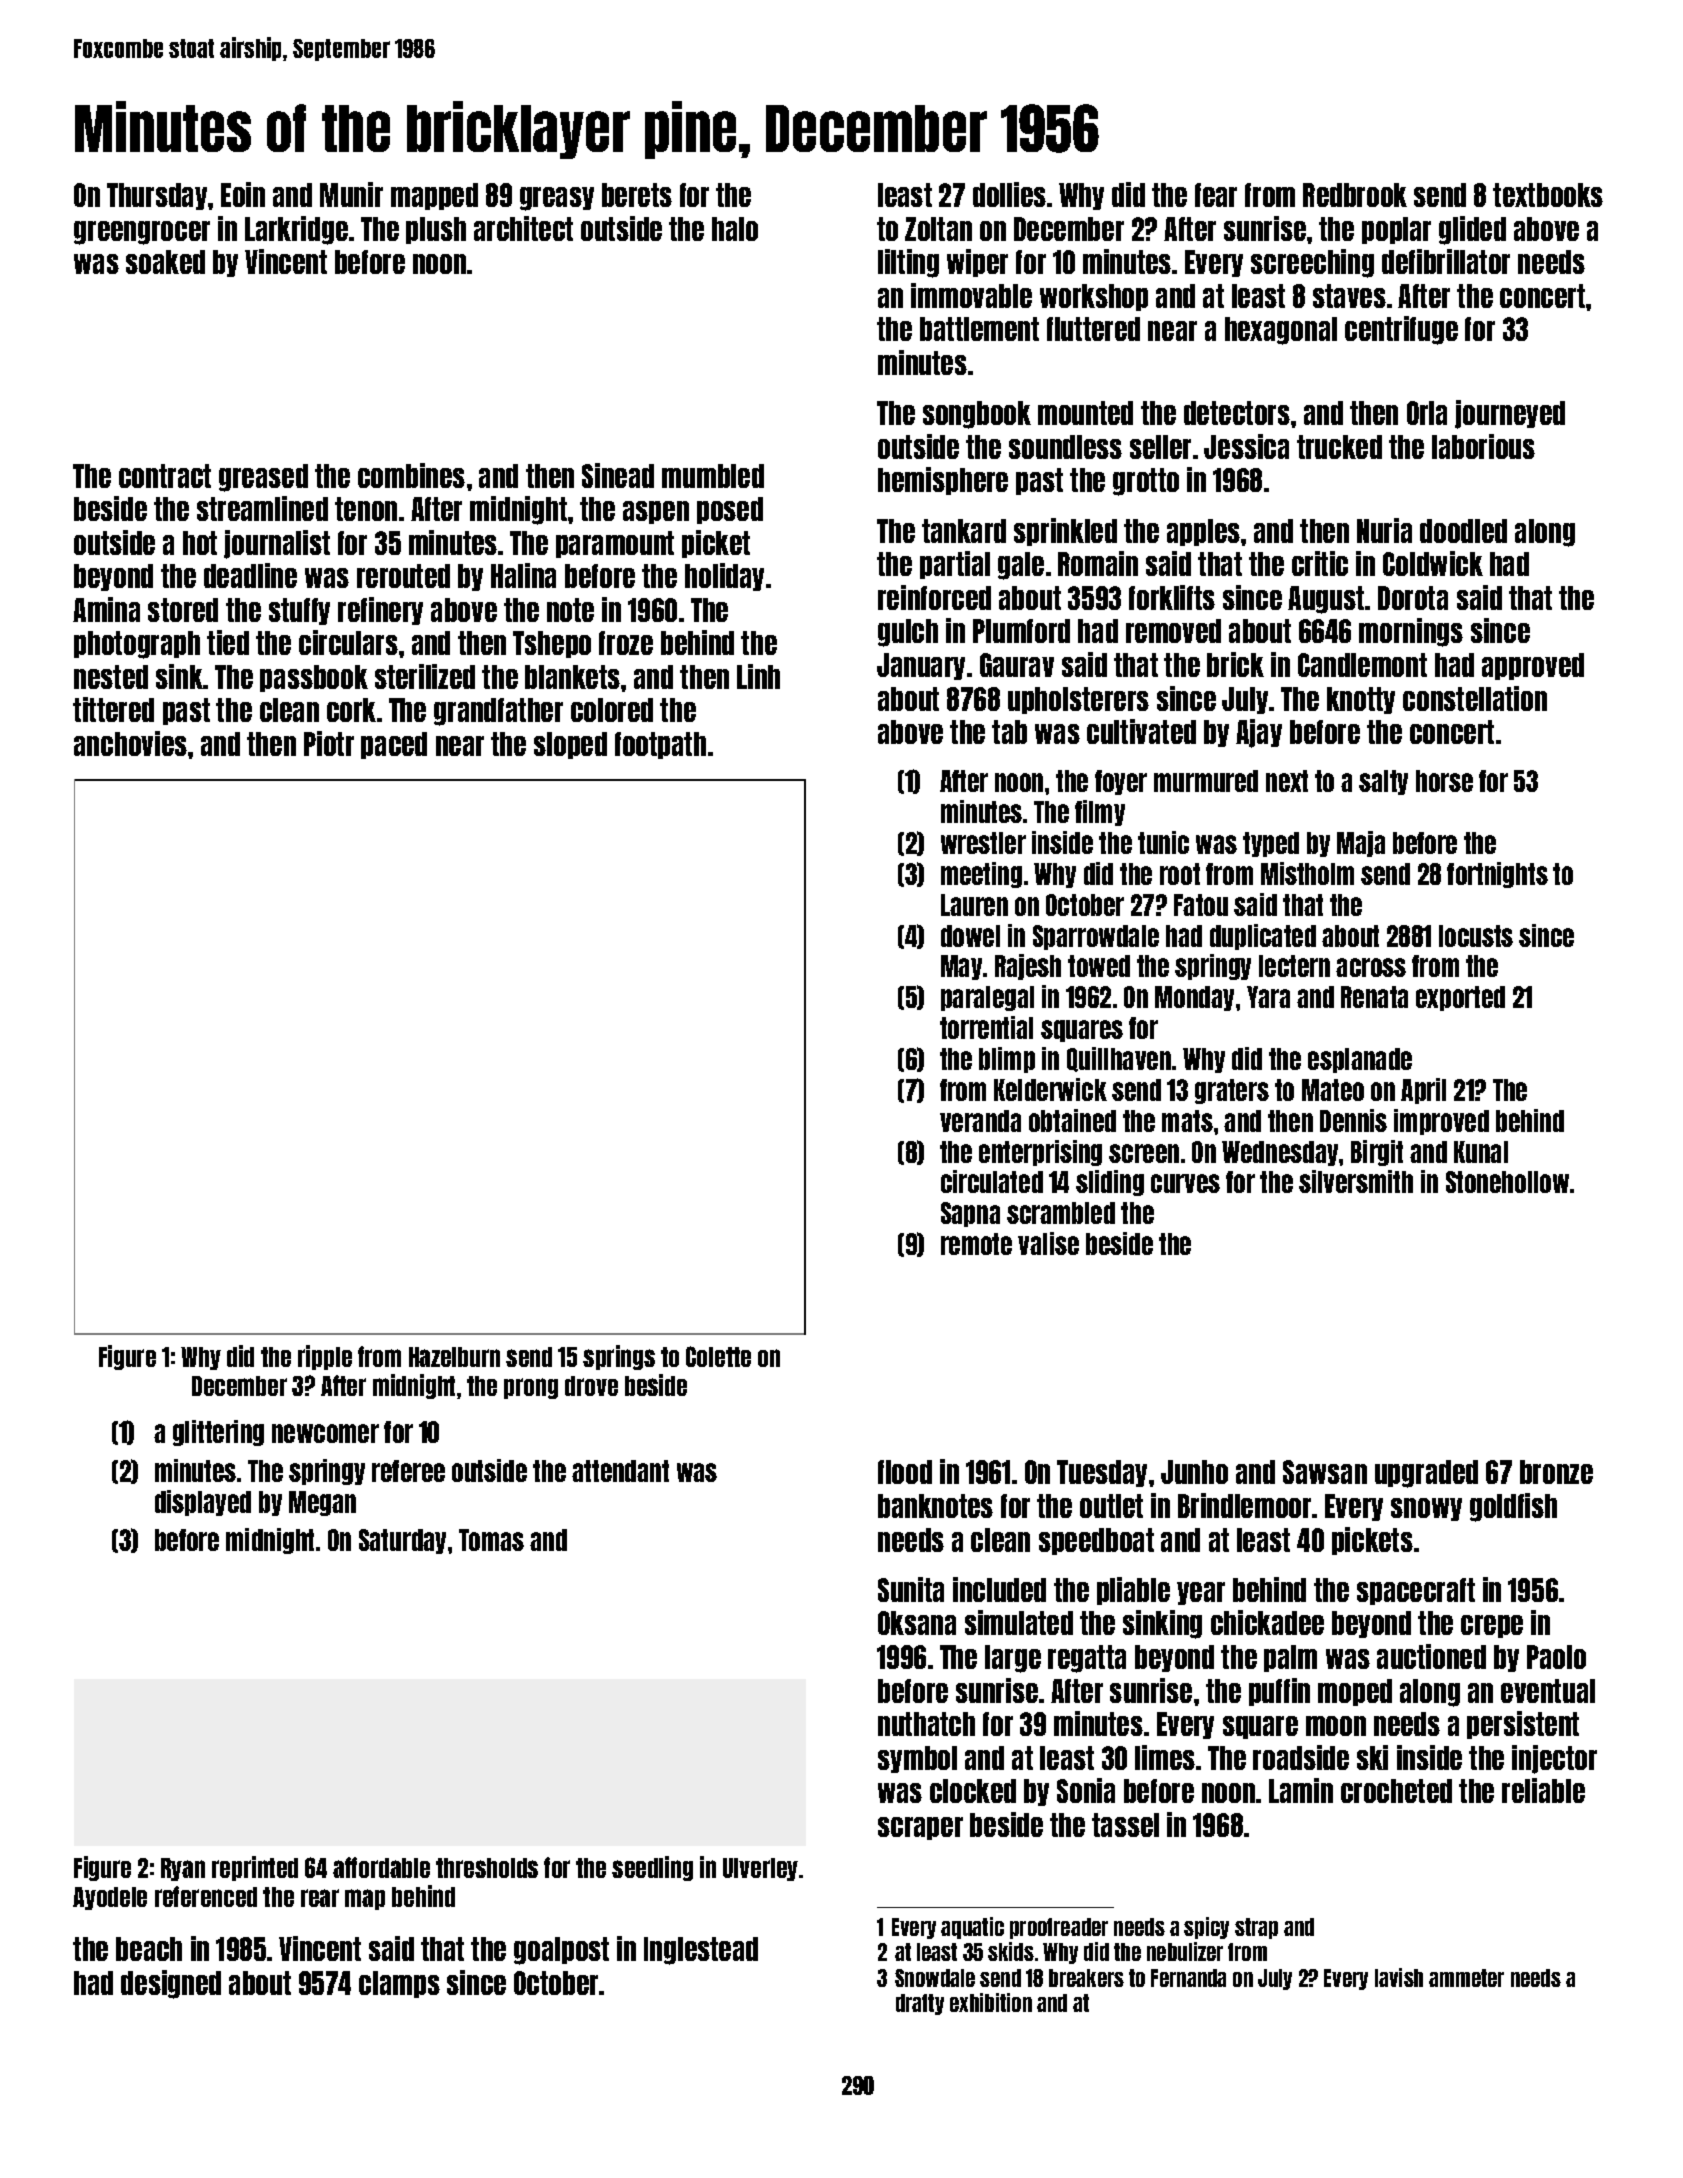 This screenshot has height=2178, width=1683. I want to click on Saturday, so click(402, 1541).
